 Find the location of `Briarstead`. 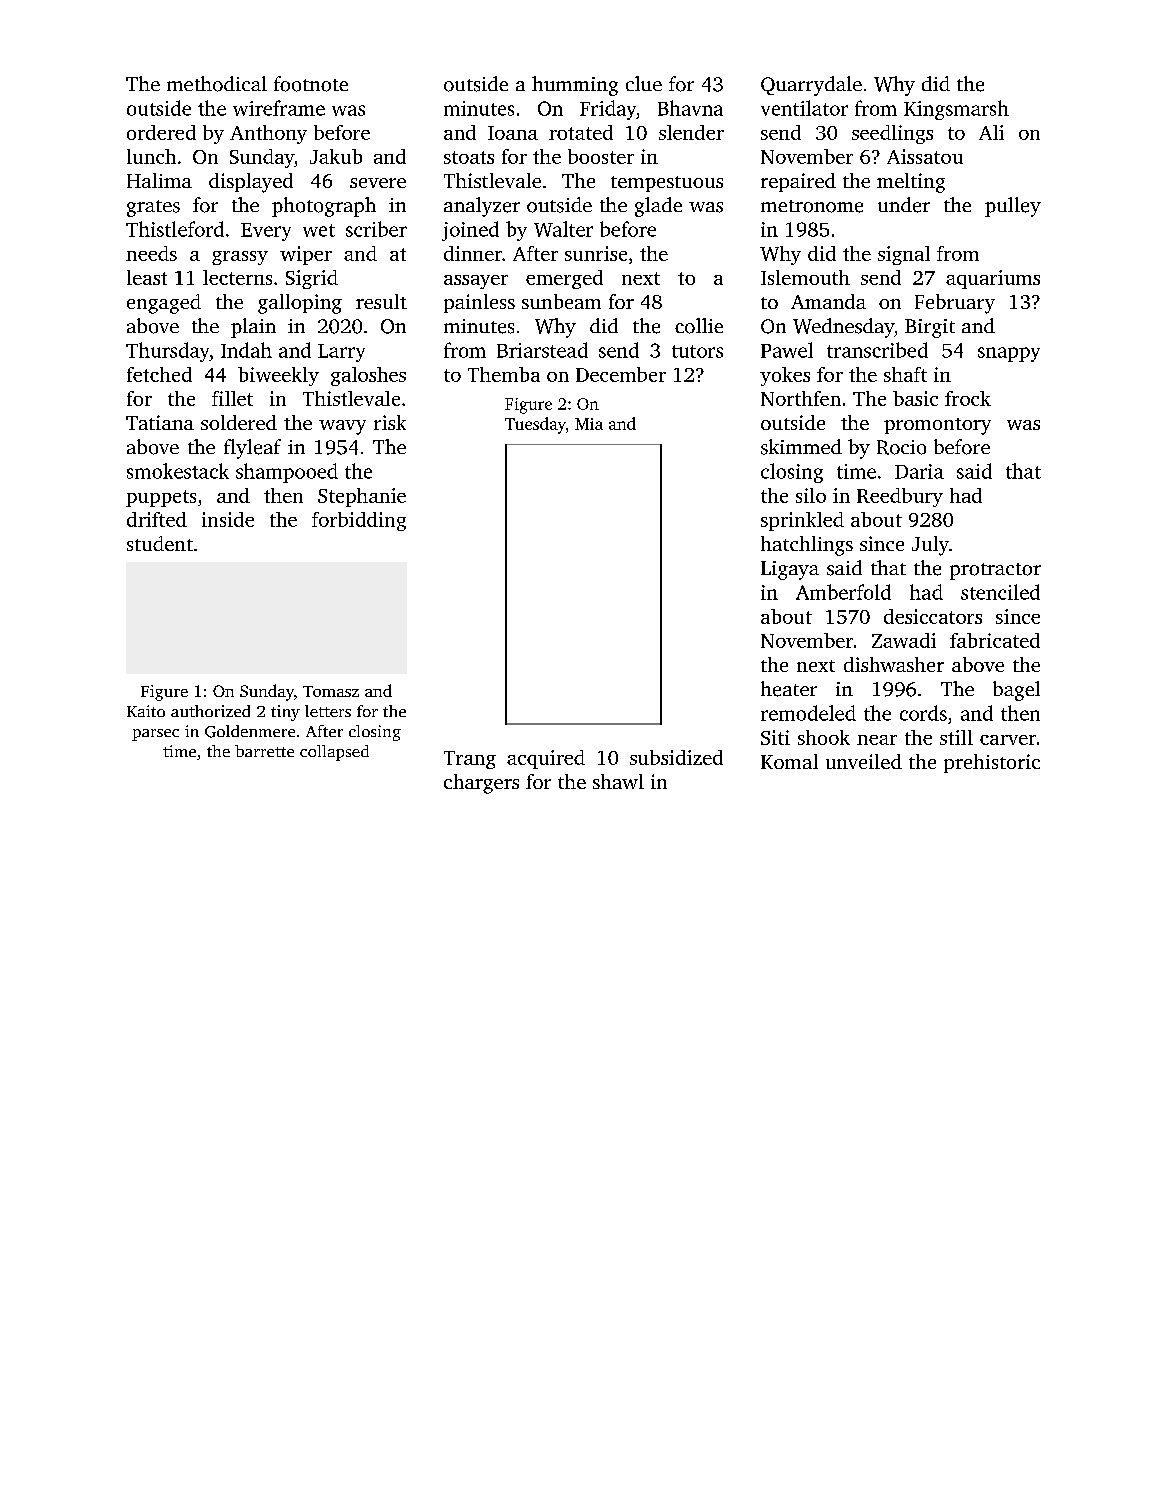

Briarstead is located at coordinates (542, 350).
